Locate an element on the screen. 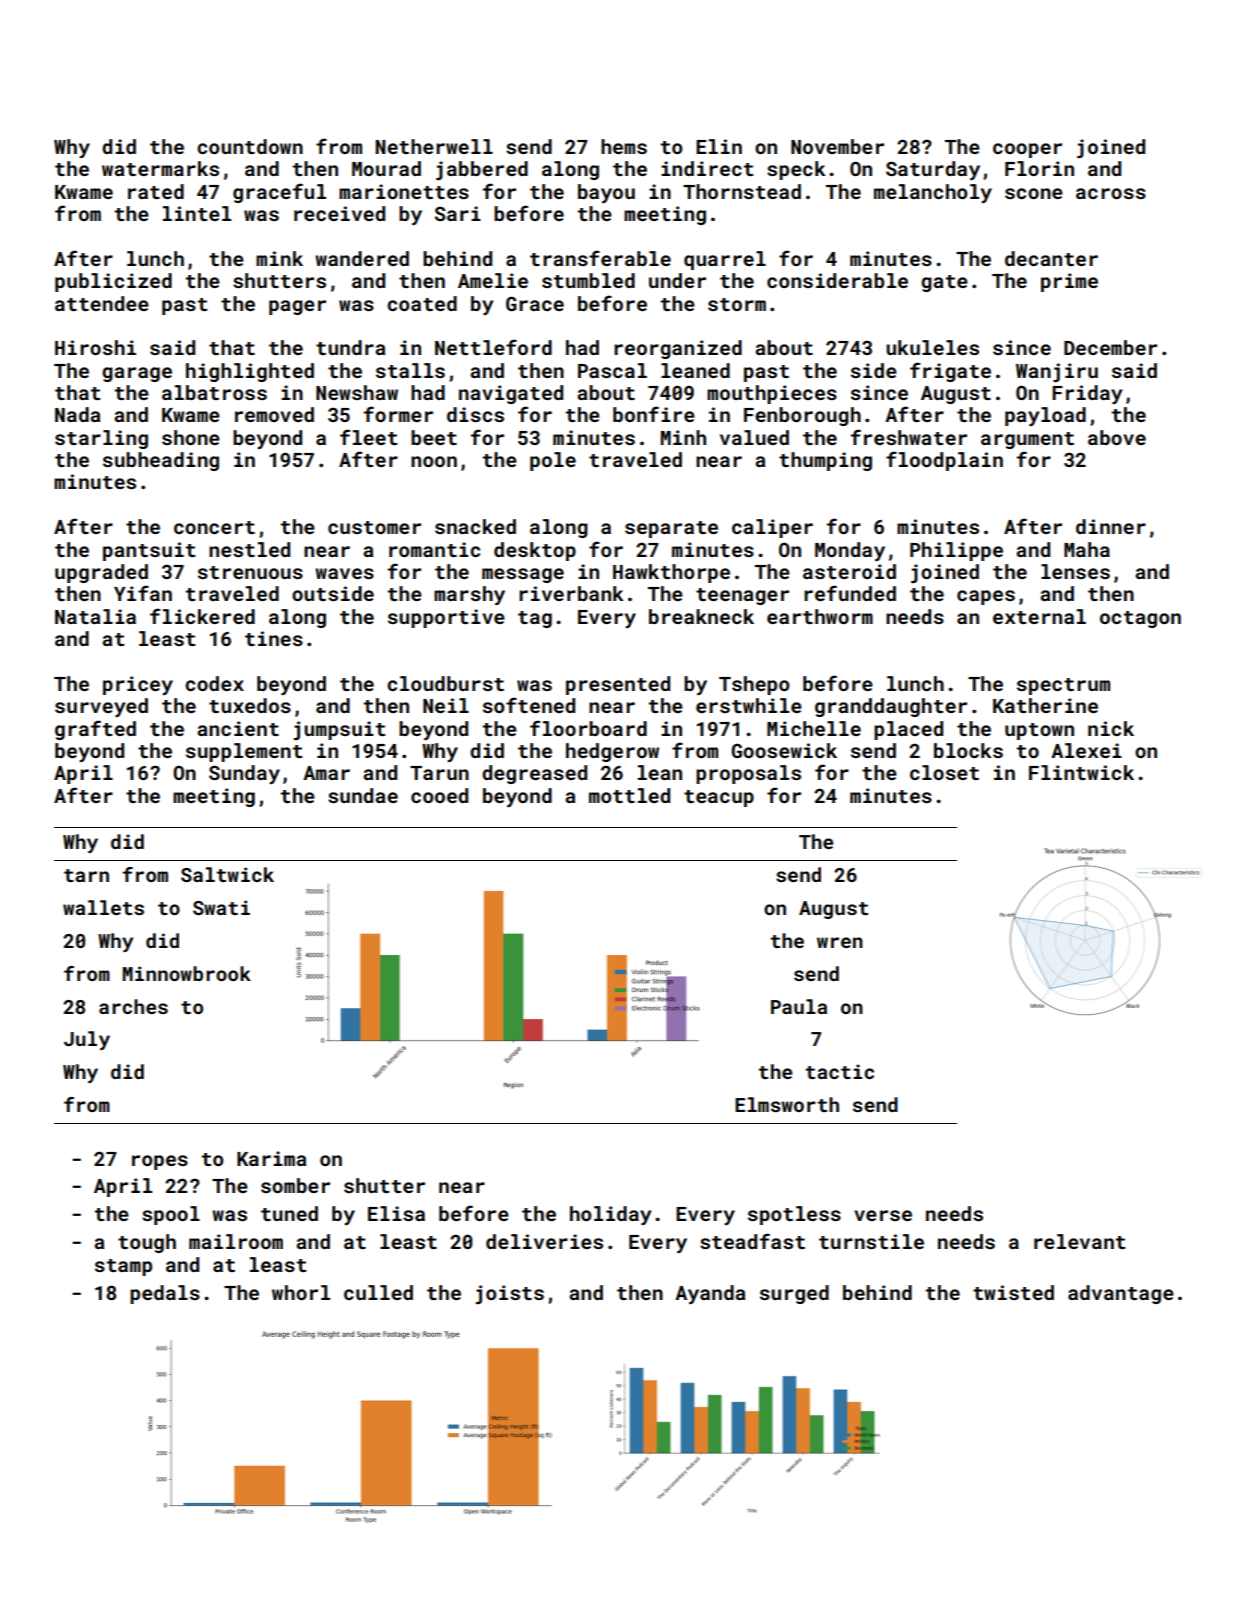 The height and width of the screenshot is (1608, 1242). whorl is located at coordinates (301, 1292).
